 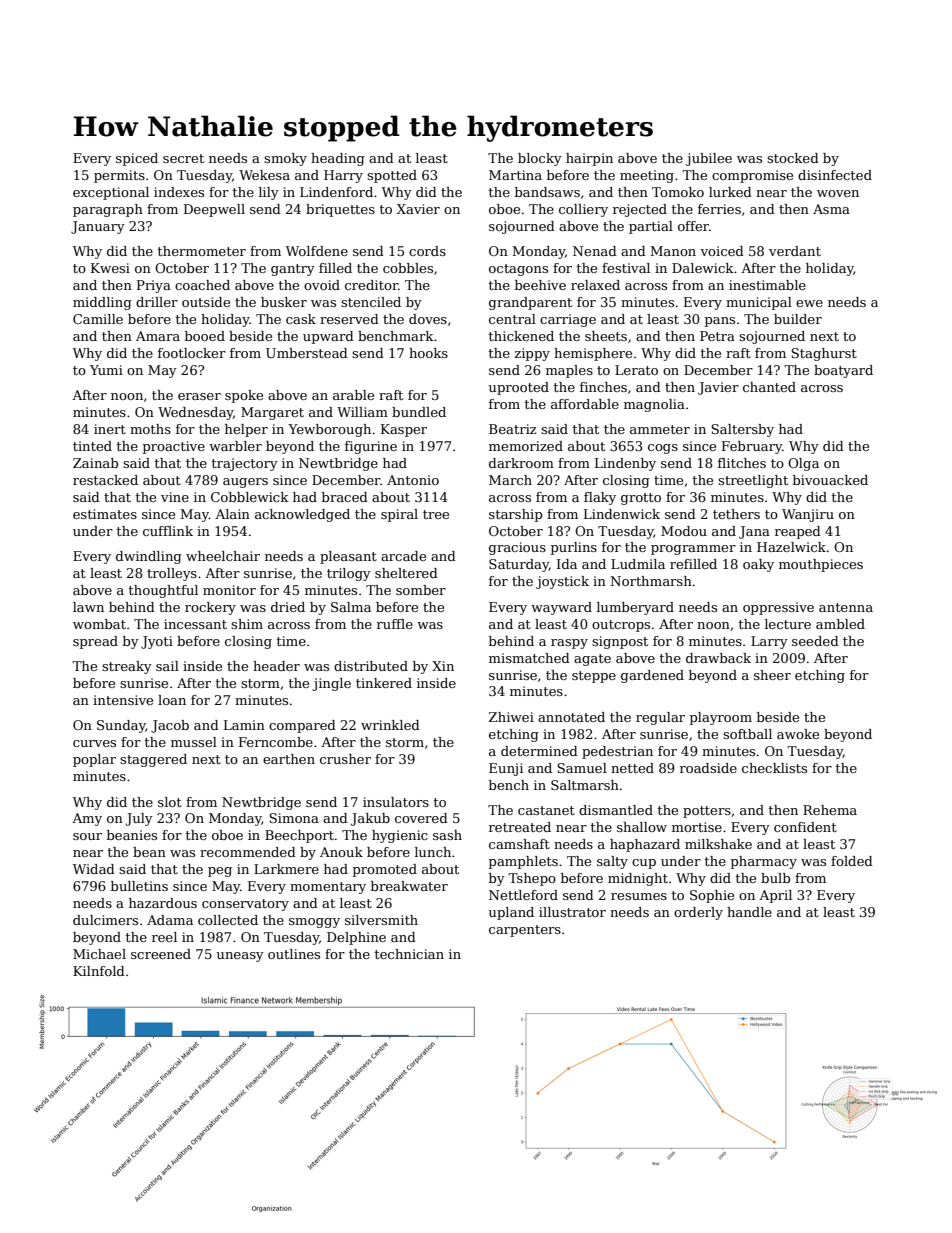 I want to click on smoky, so click(x=285, y=159).
